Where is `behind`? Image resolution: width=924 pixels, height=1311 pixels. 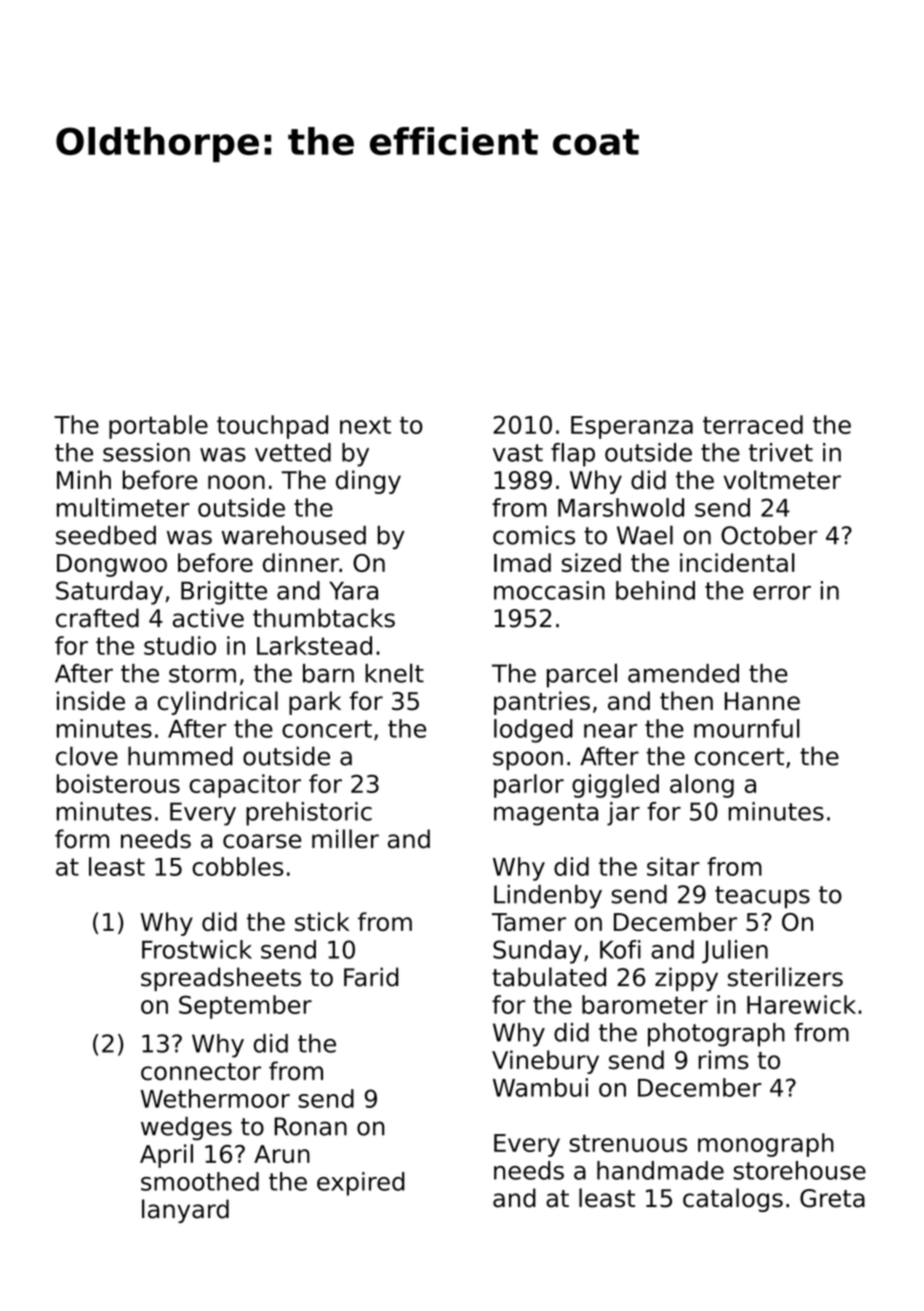
behind is located at coordinates (655, 590).
